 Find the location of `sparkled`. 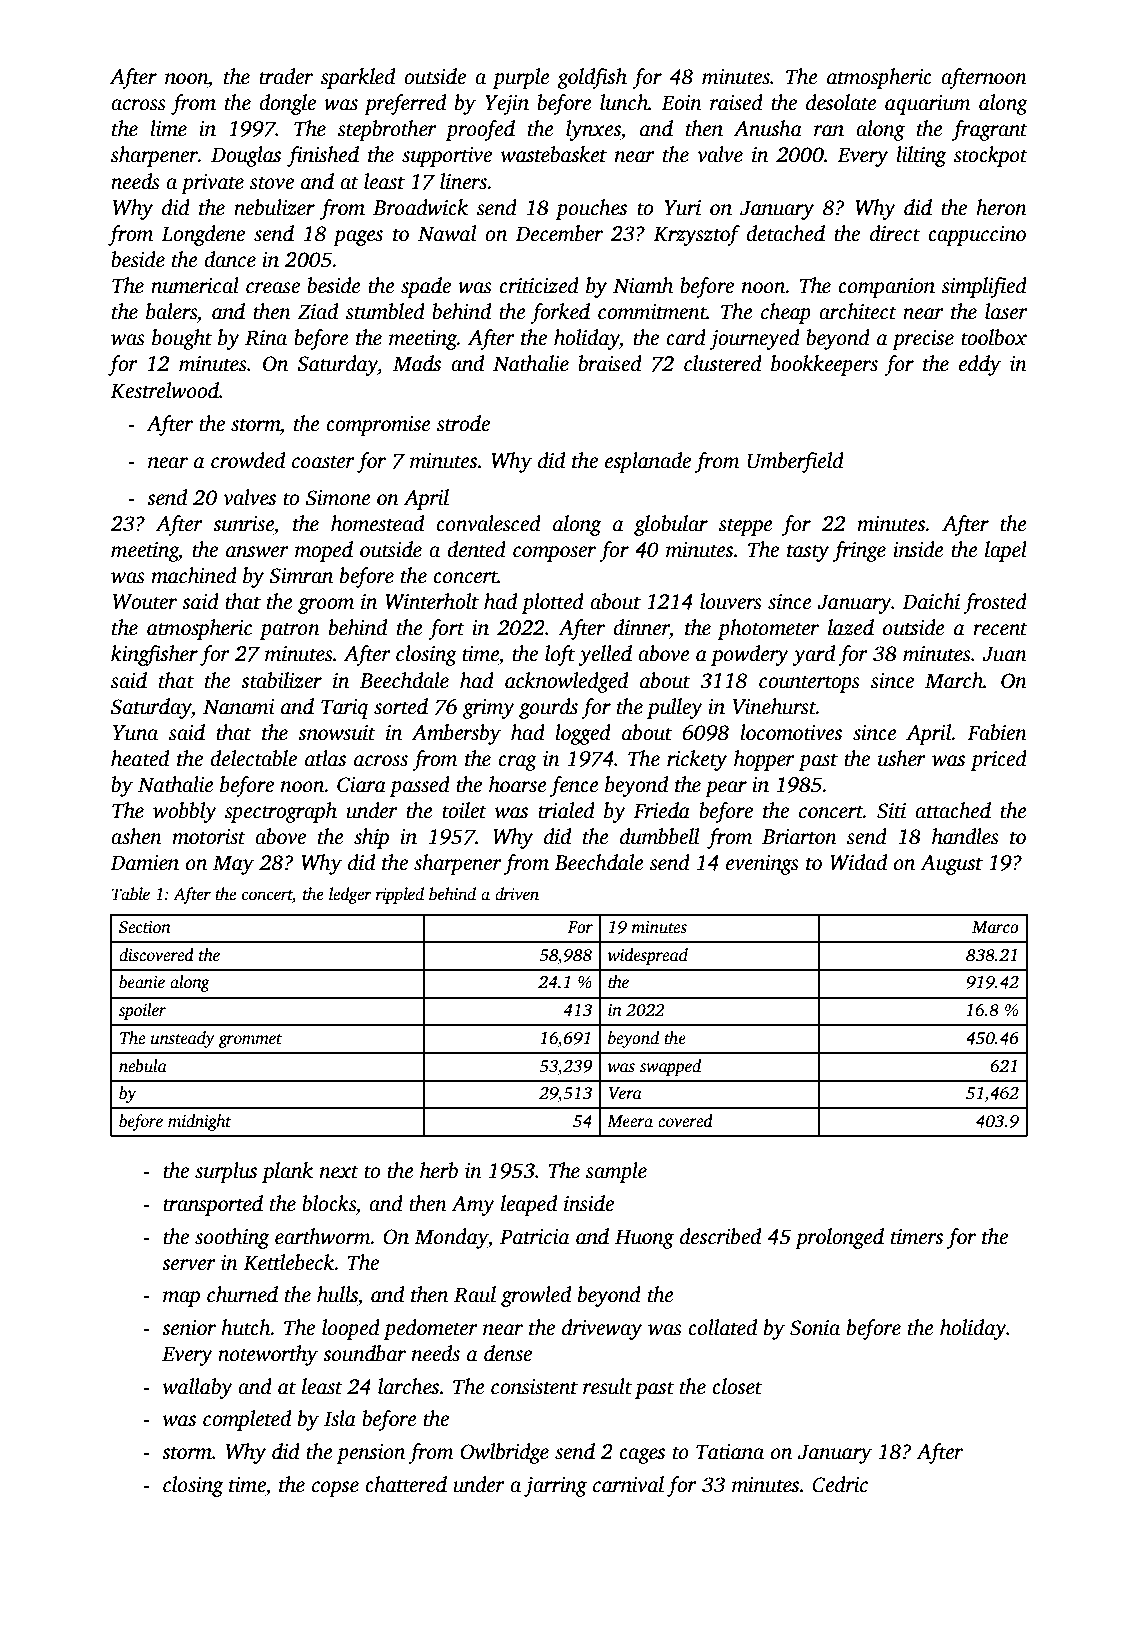

sparkled is located at coordinates (358, 78).
